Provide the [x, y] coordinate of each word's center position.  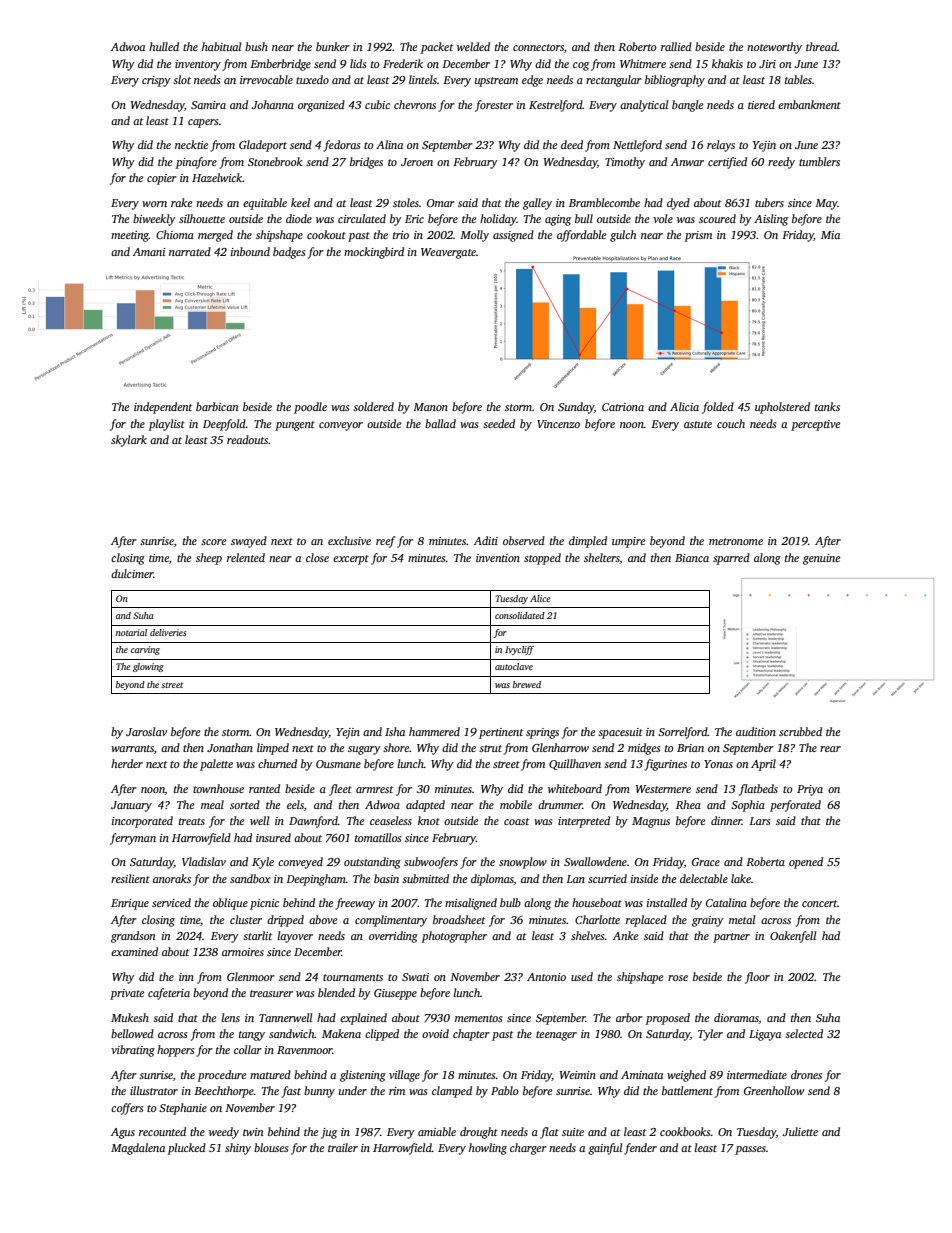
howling [488, 1149]
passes [750, 1150]
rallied [676, 46]
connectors [538, 47]
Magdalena [138, 1149]
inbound [250, 251]
